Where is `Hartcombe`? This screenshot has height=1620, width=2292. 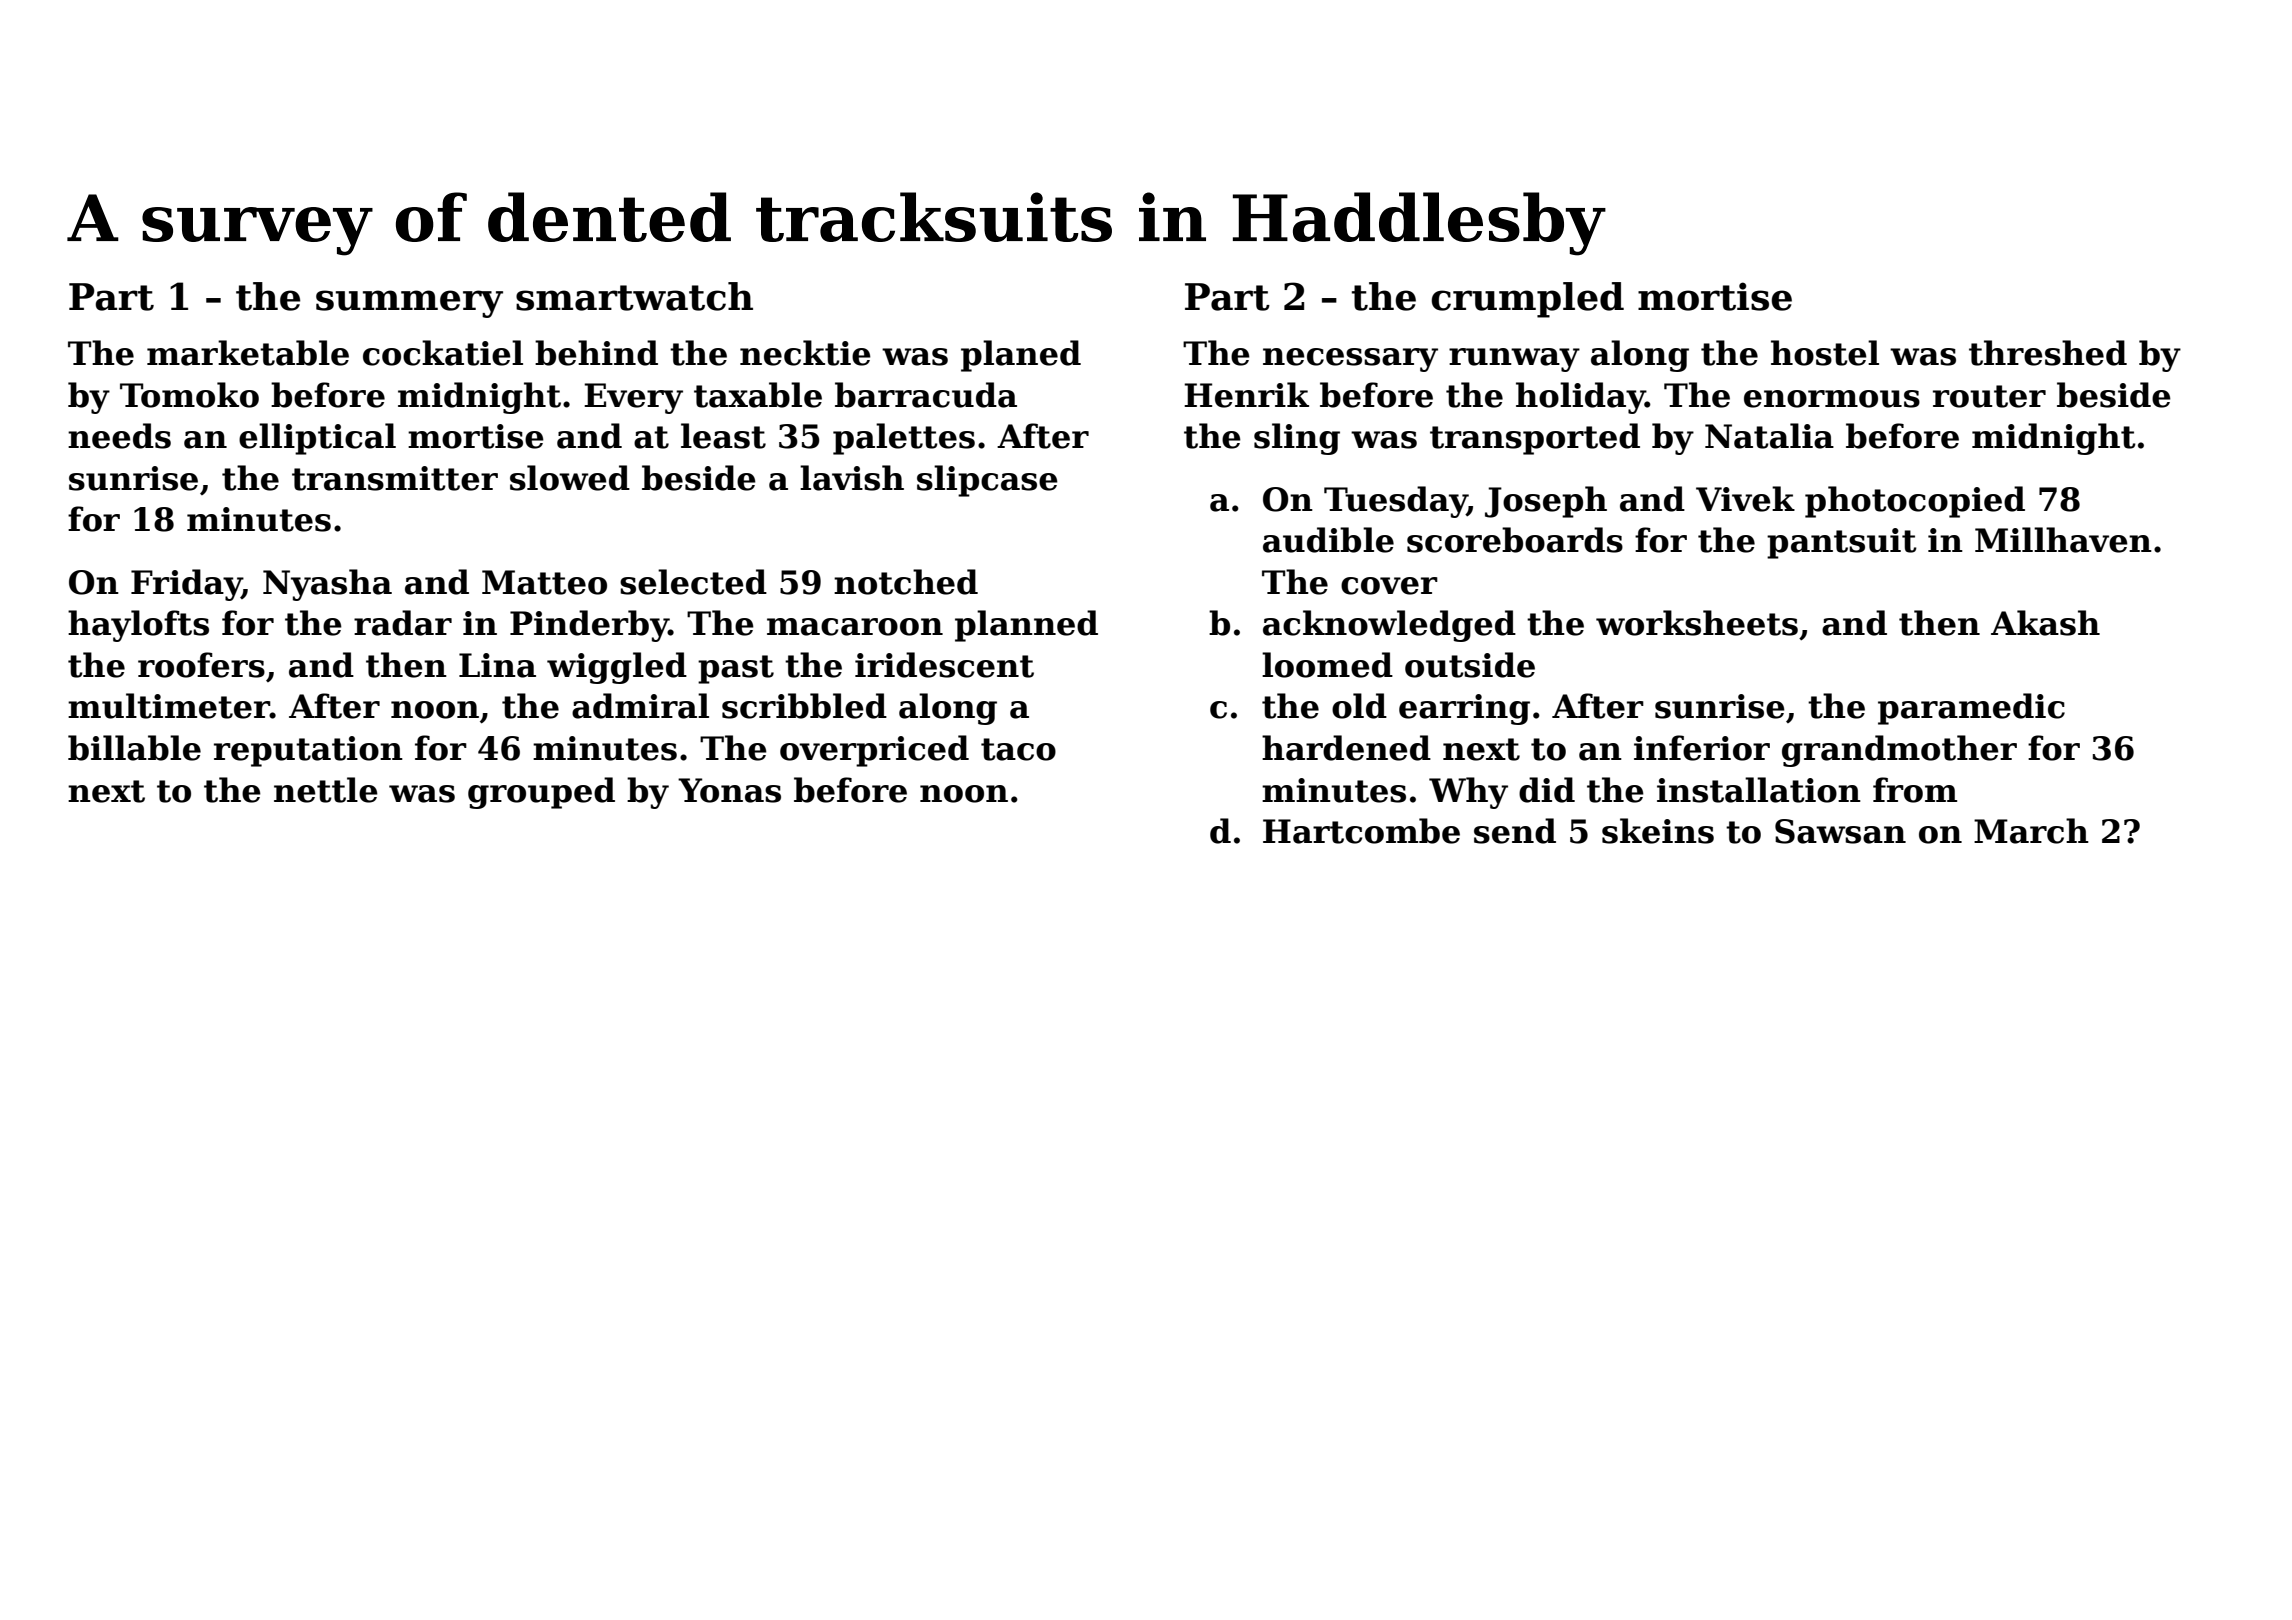
Hartcombe is located at coordinates (1361, 831).
